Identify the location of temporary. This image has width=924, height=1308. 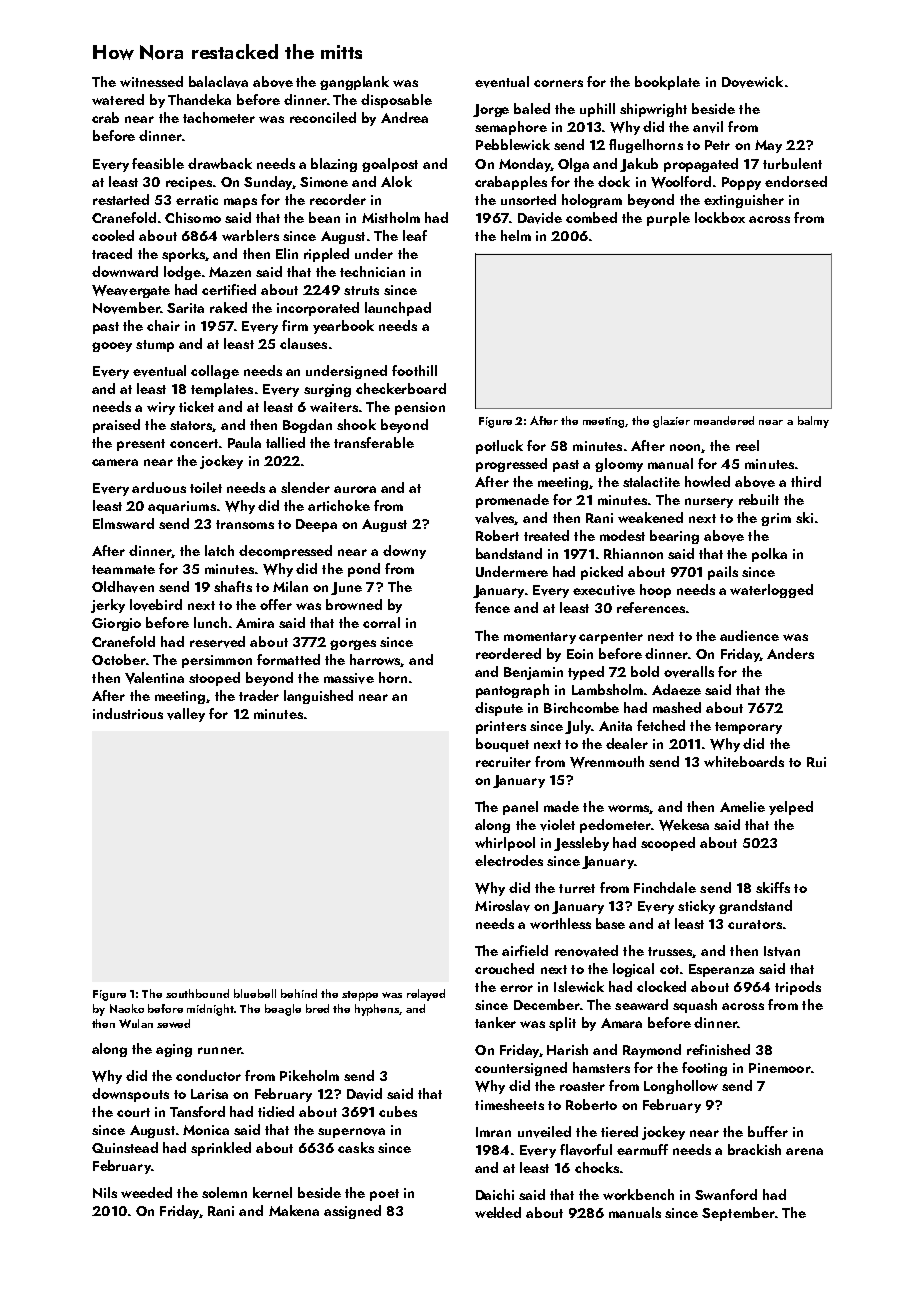
(748, 728).
